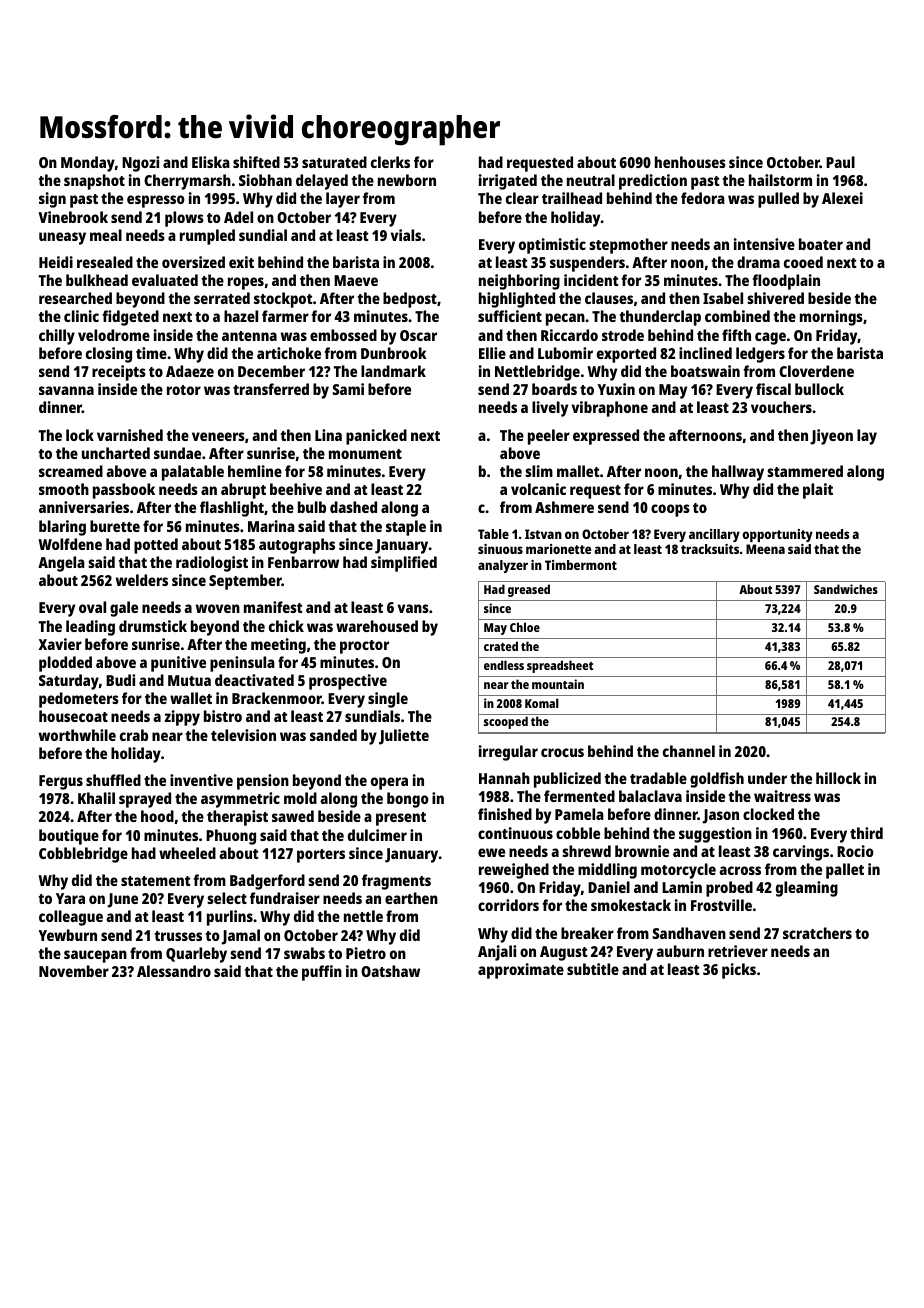  Describe the element at coordinates (739, 971) in the image. I see `picks` at that location.
